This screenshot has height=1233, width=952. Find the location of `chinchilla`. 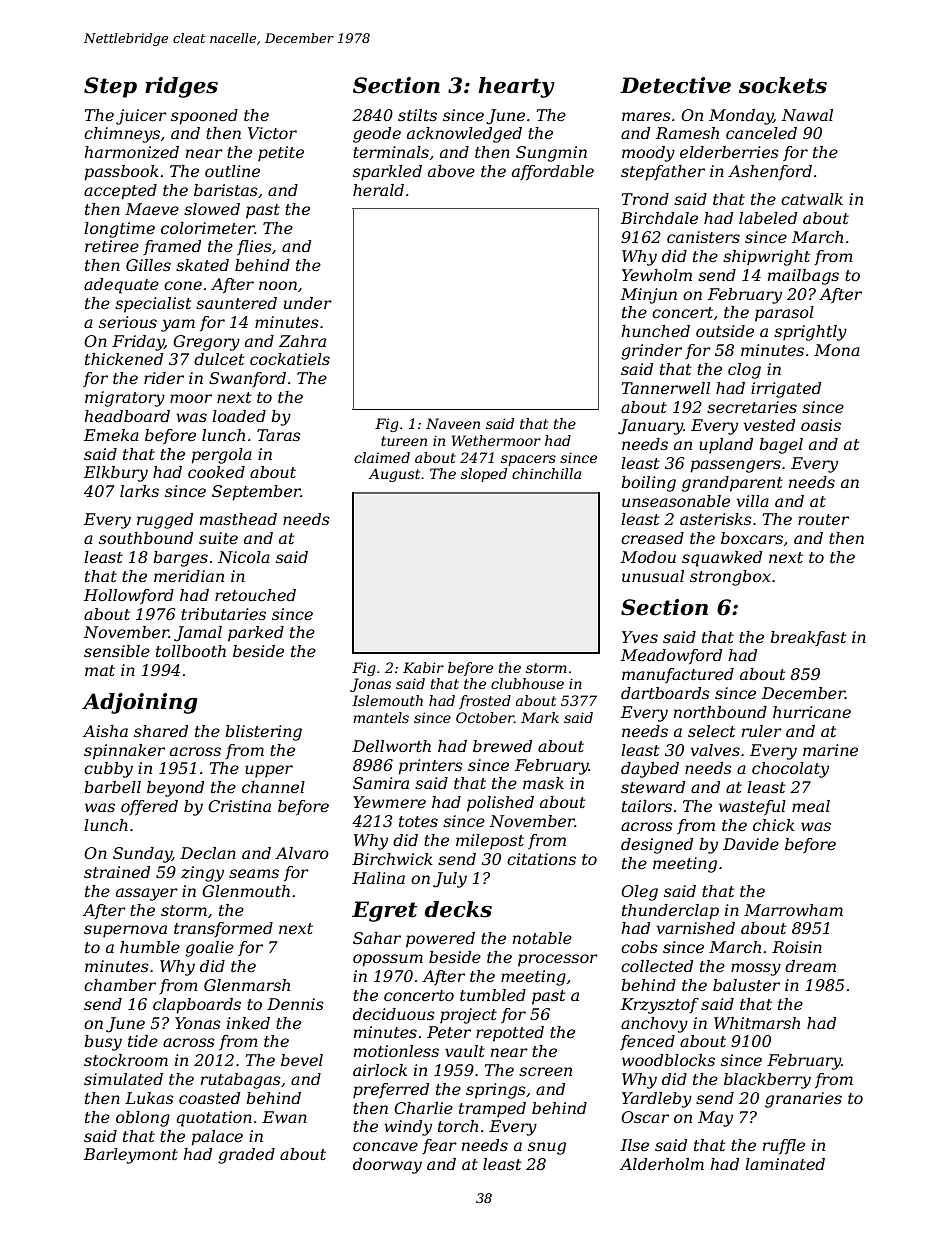

chinchilla is located at coordinates (546, 473).
